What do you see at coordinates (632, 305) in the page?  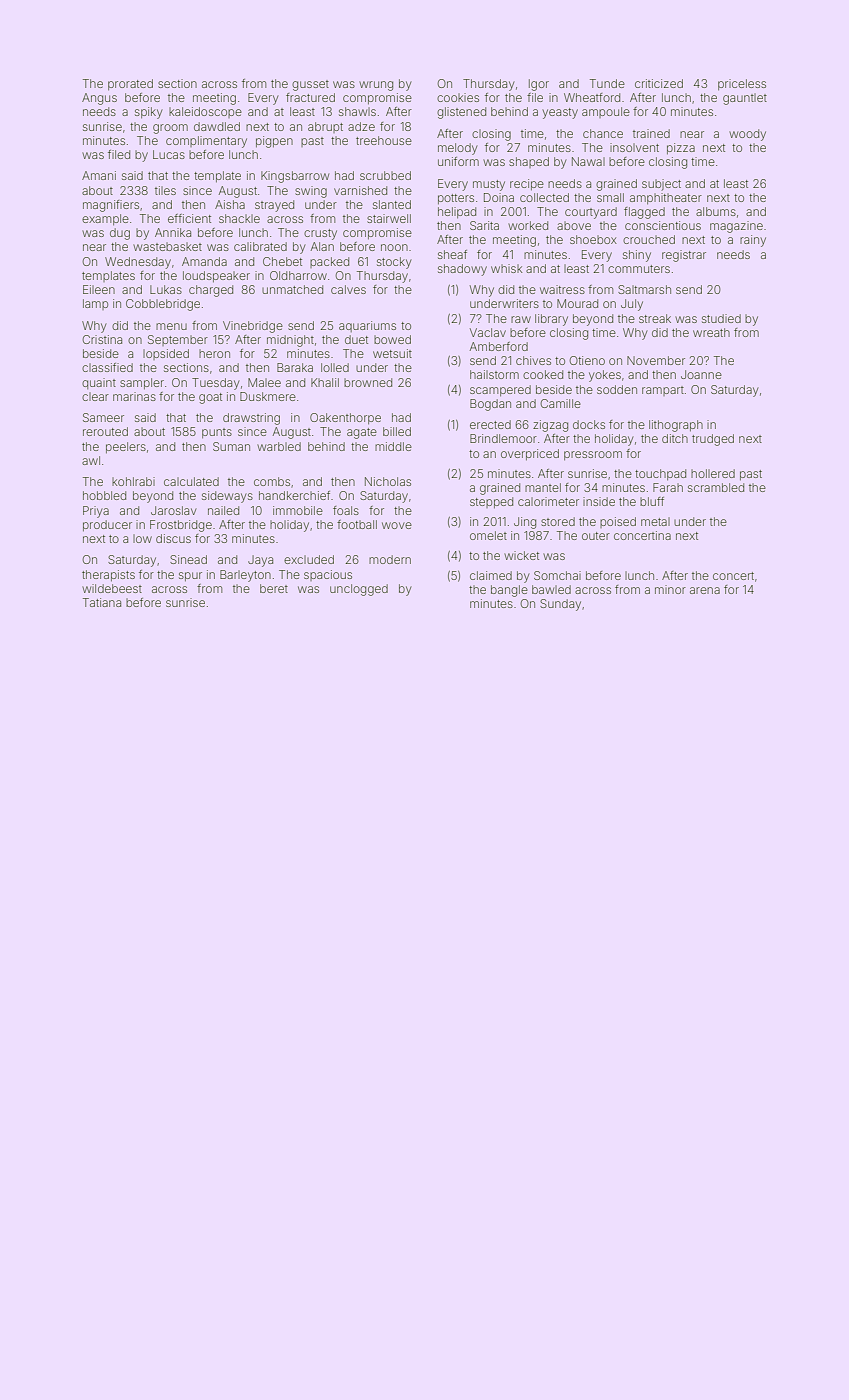 I see `July` at bounding box center [632, 305].
